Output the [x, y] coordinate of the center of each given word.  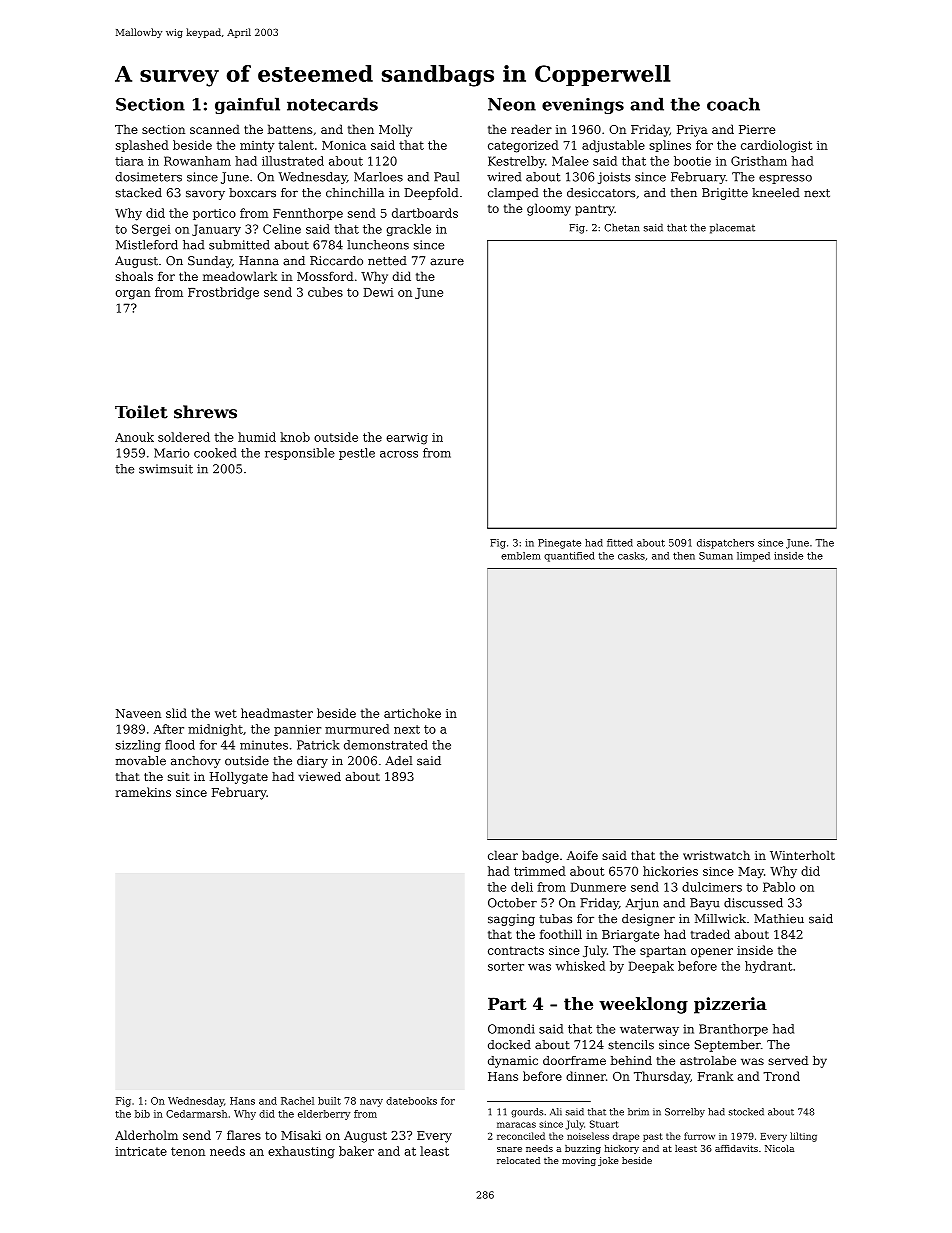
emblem [521, 556]
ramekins [143, 792]
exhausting [301, 1152]
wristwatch [716, 855]
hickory [622, 1149]
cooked [215, 453]
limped [753, 557]
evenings [583, 106]
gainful [247, 105]
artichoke [412, 713]
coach [733, 104]
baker [356, 1151]
